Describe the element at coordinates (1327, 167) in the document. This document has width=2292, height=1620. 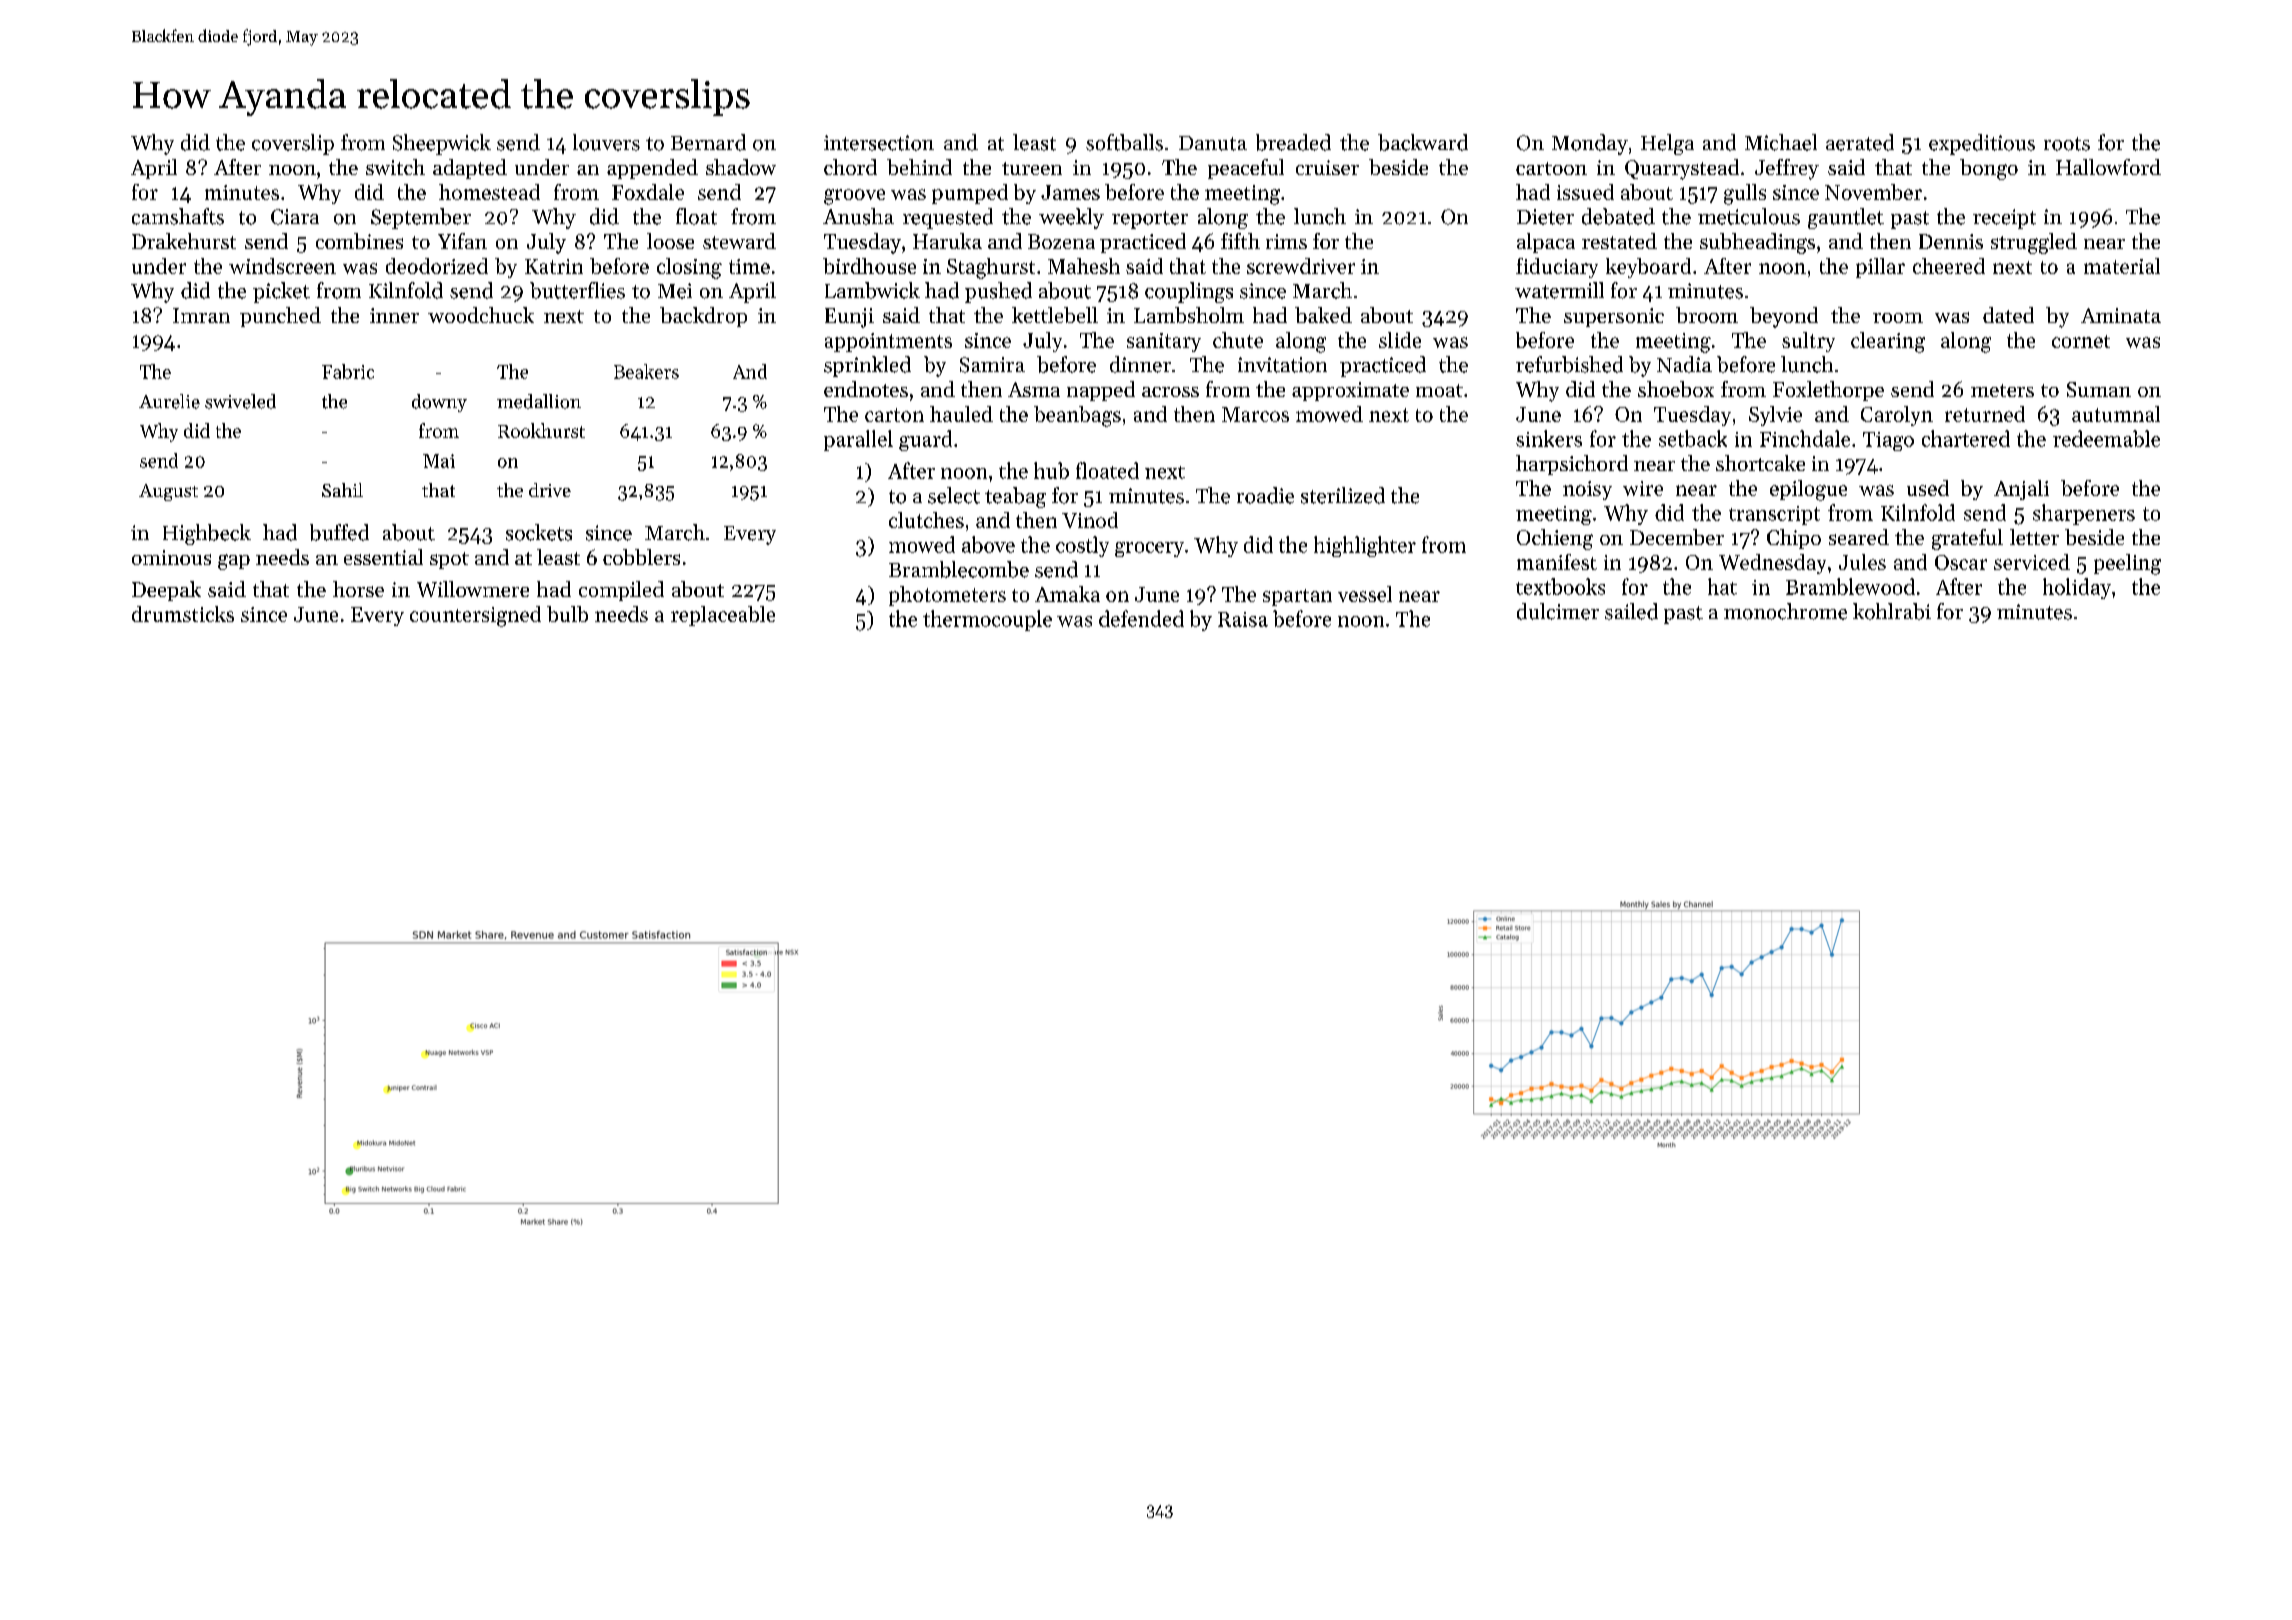
I see `cruiser` at that location.
